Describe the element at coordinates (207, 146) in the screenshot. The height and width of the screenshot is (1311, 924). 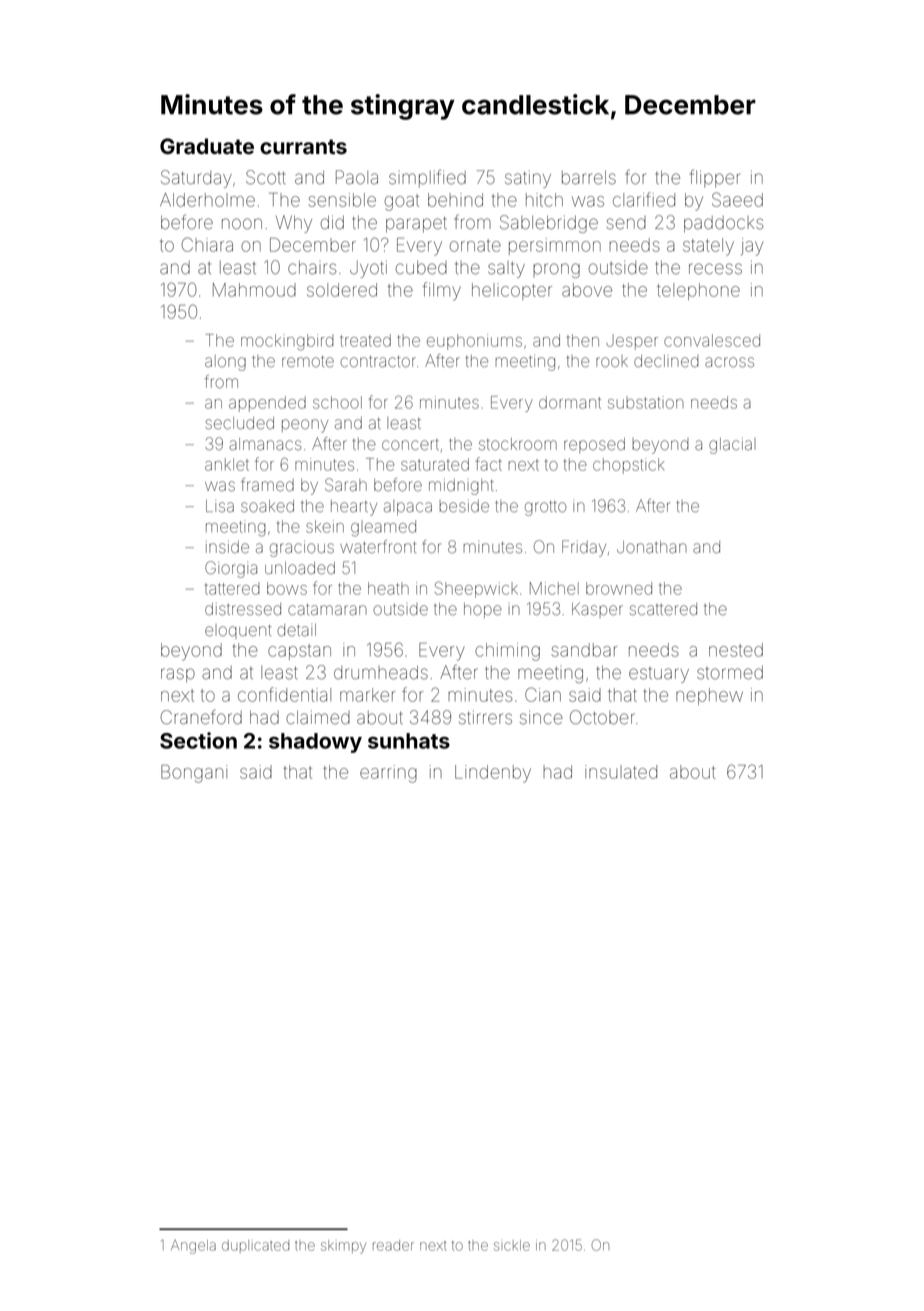
I see `Graduate` at that location.
